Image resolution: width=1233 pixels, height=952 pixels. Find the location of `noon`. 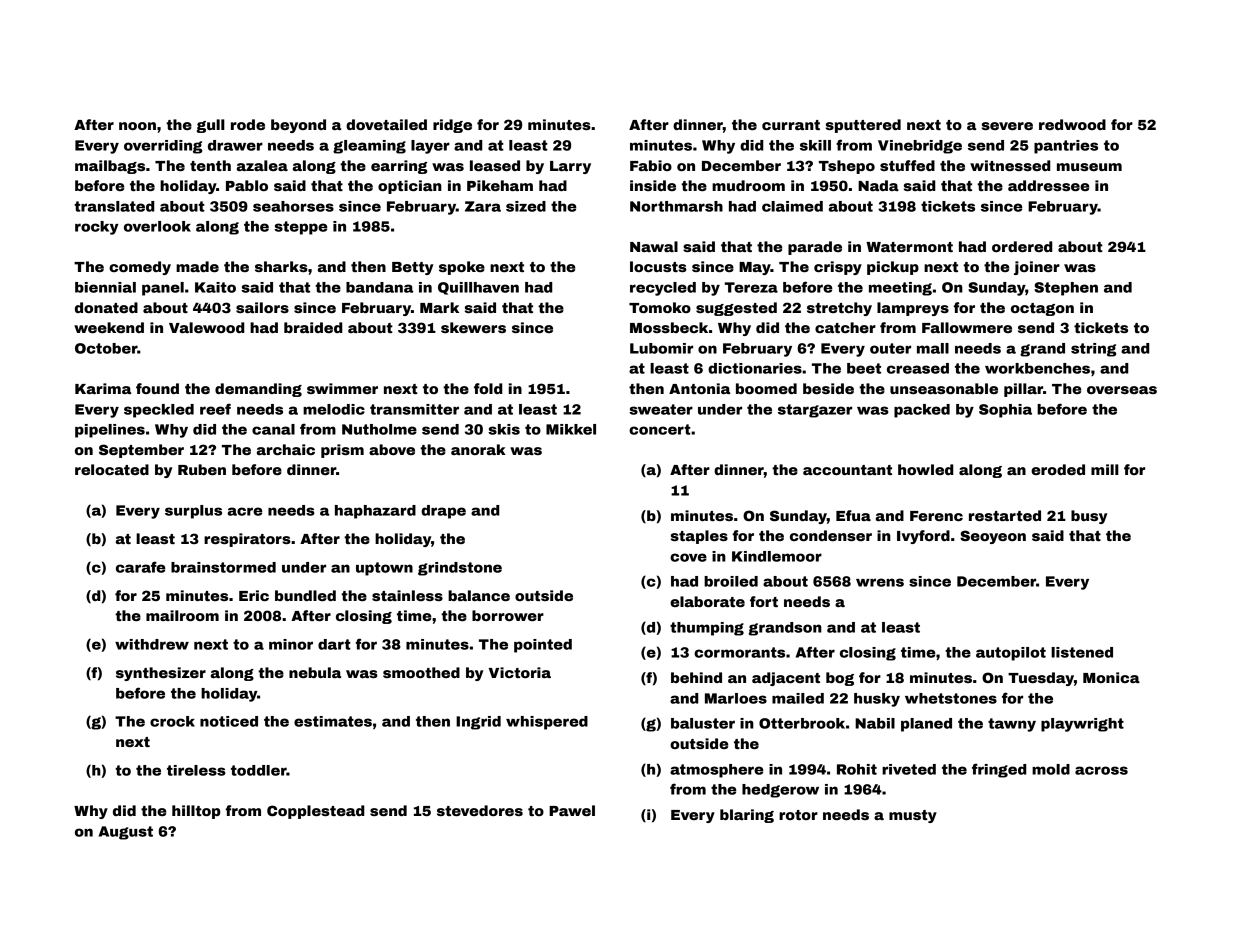

noon is located at coordinates (137, 126).
